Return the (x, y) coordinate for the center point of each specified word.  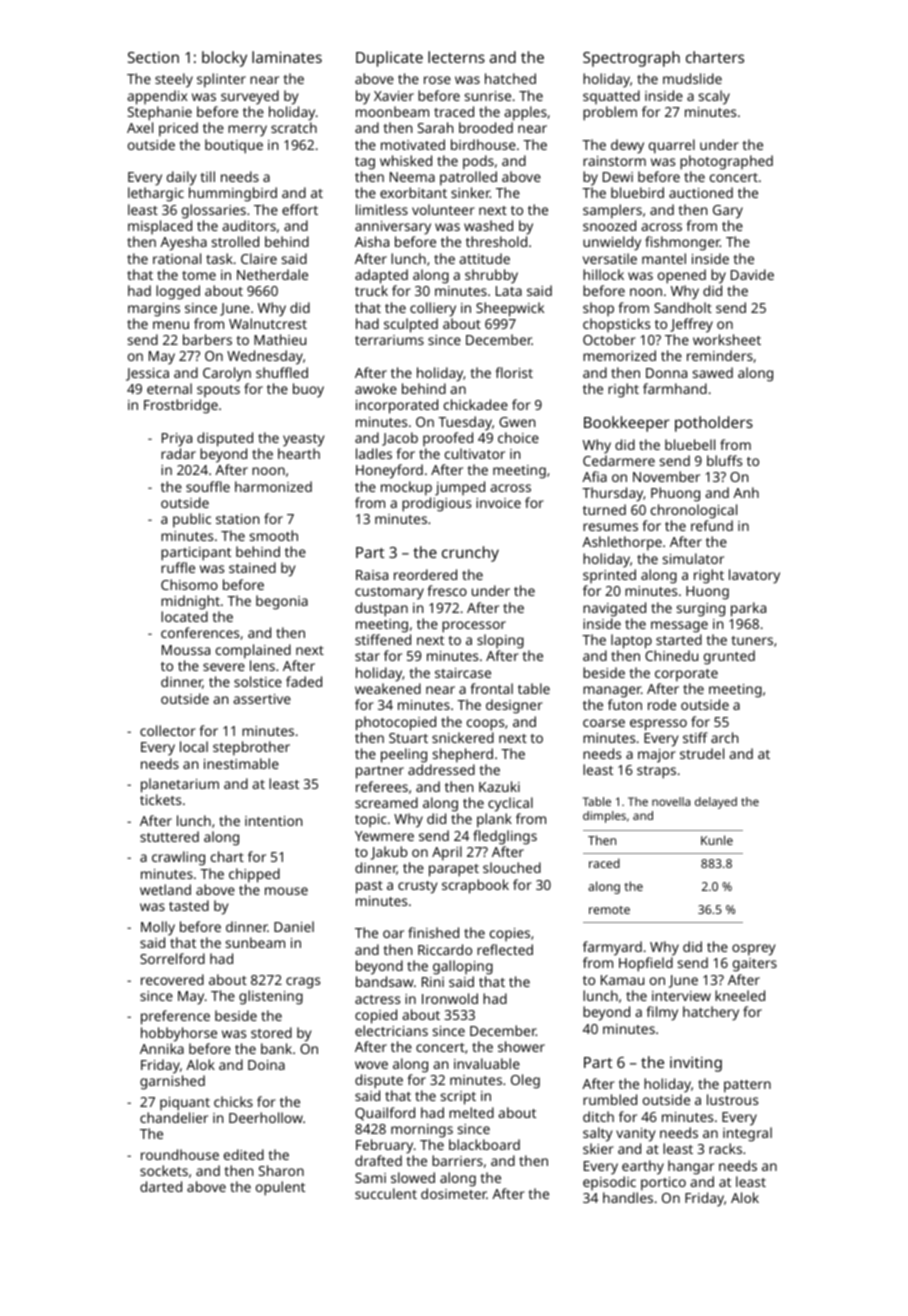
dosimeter (454, 1193)
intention (273, 821)
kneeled (740, 995)
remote (609, 910)
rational (177, 258)
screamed (386, 802)
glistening (271, 997)
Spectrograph (631, 59)
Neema (412, 177)
